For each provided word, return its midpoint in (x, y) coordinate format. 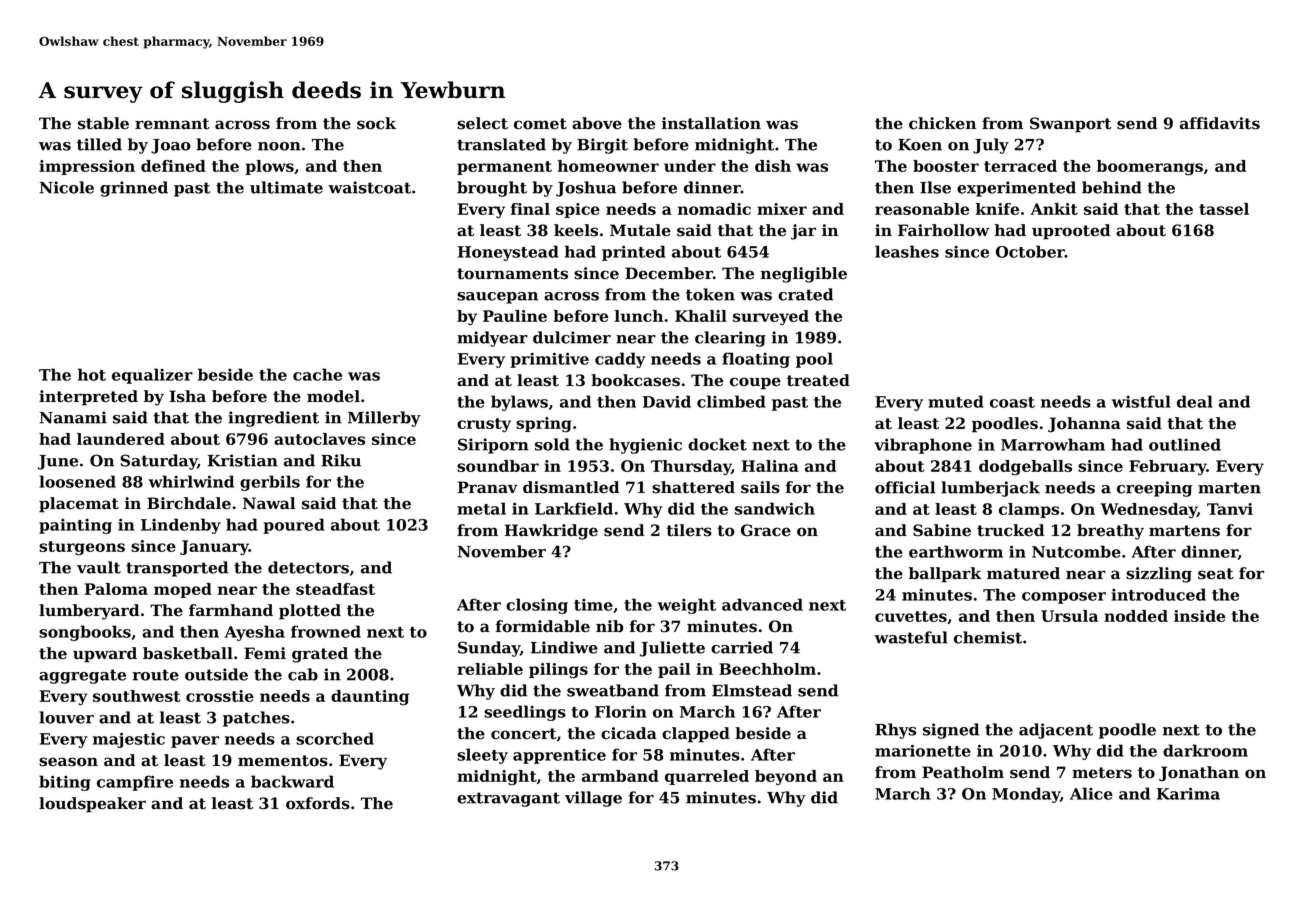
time (593, 605)
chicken (942, 123)
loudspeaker (92, 805)
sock (376, 123)
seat (1216, 574)
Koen (920, 145)
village (593, 799)
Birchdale (189, 503)
